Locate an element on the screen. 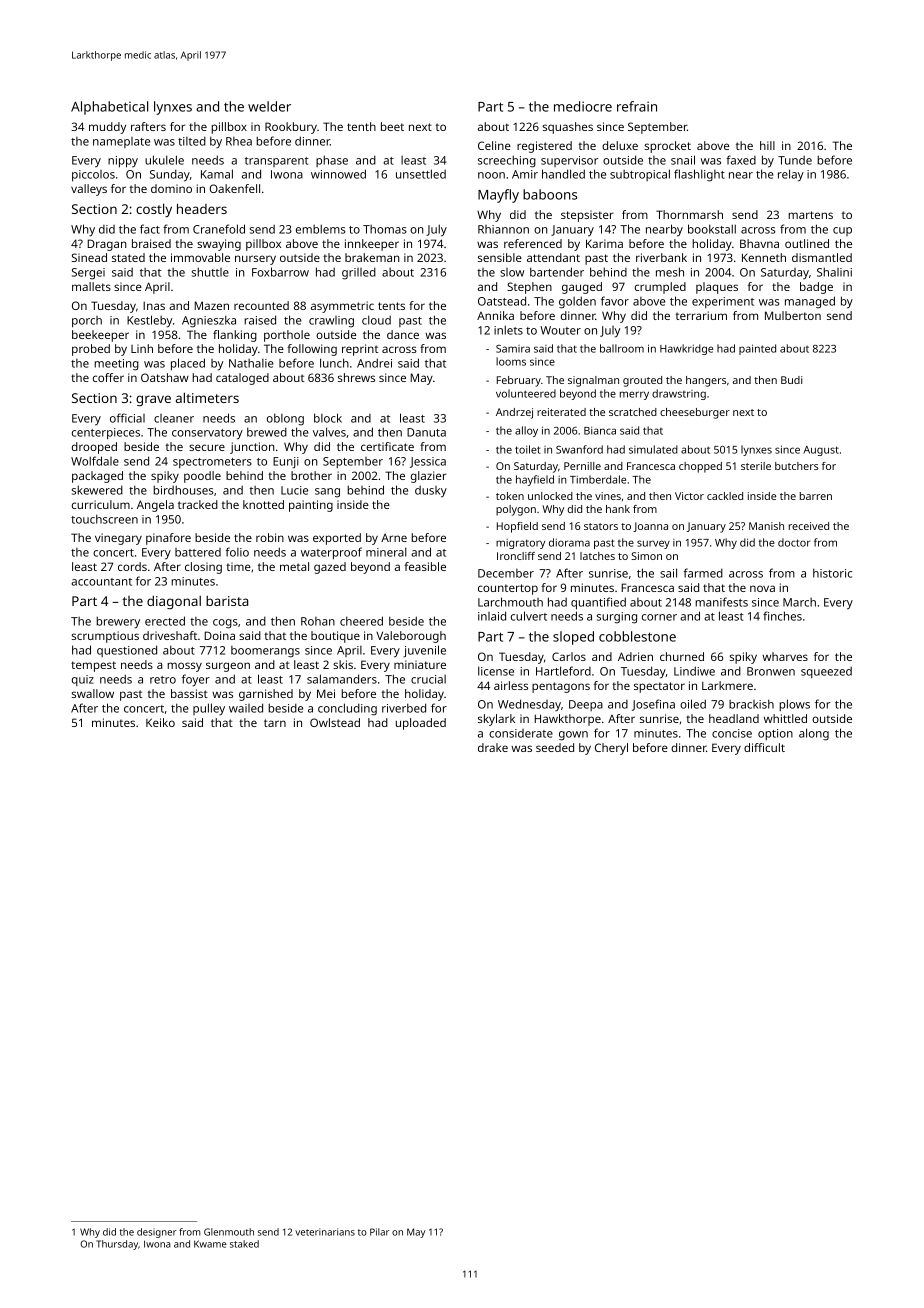  piccolos is located at coordinates (93, 176).
